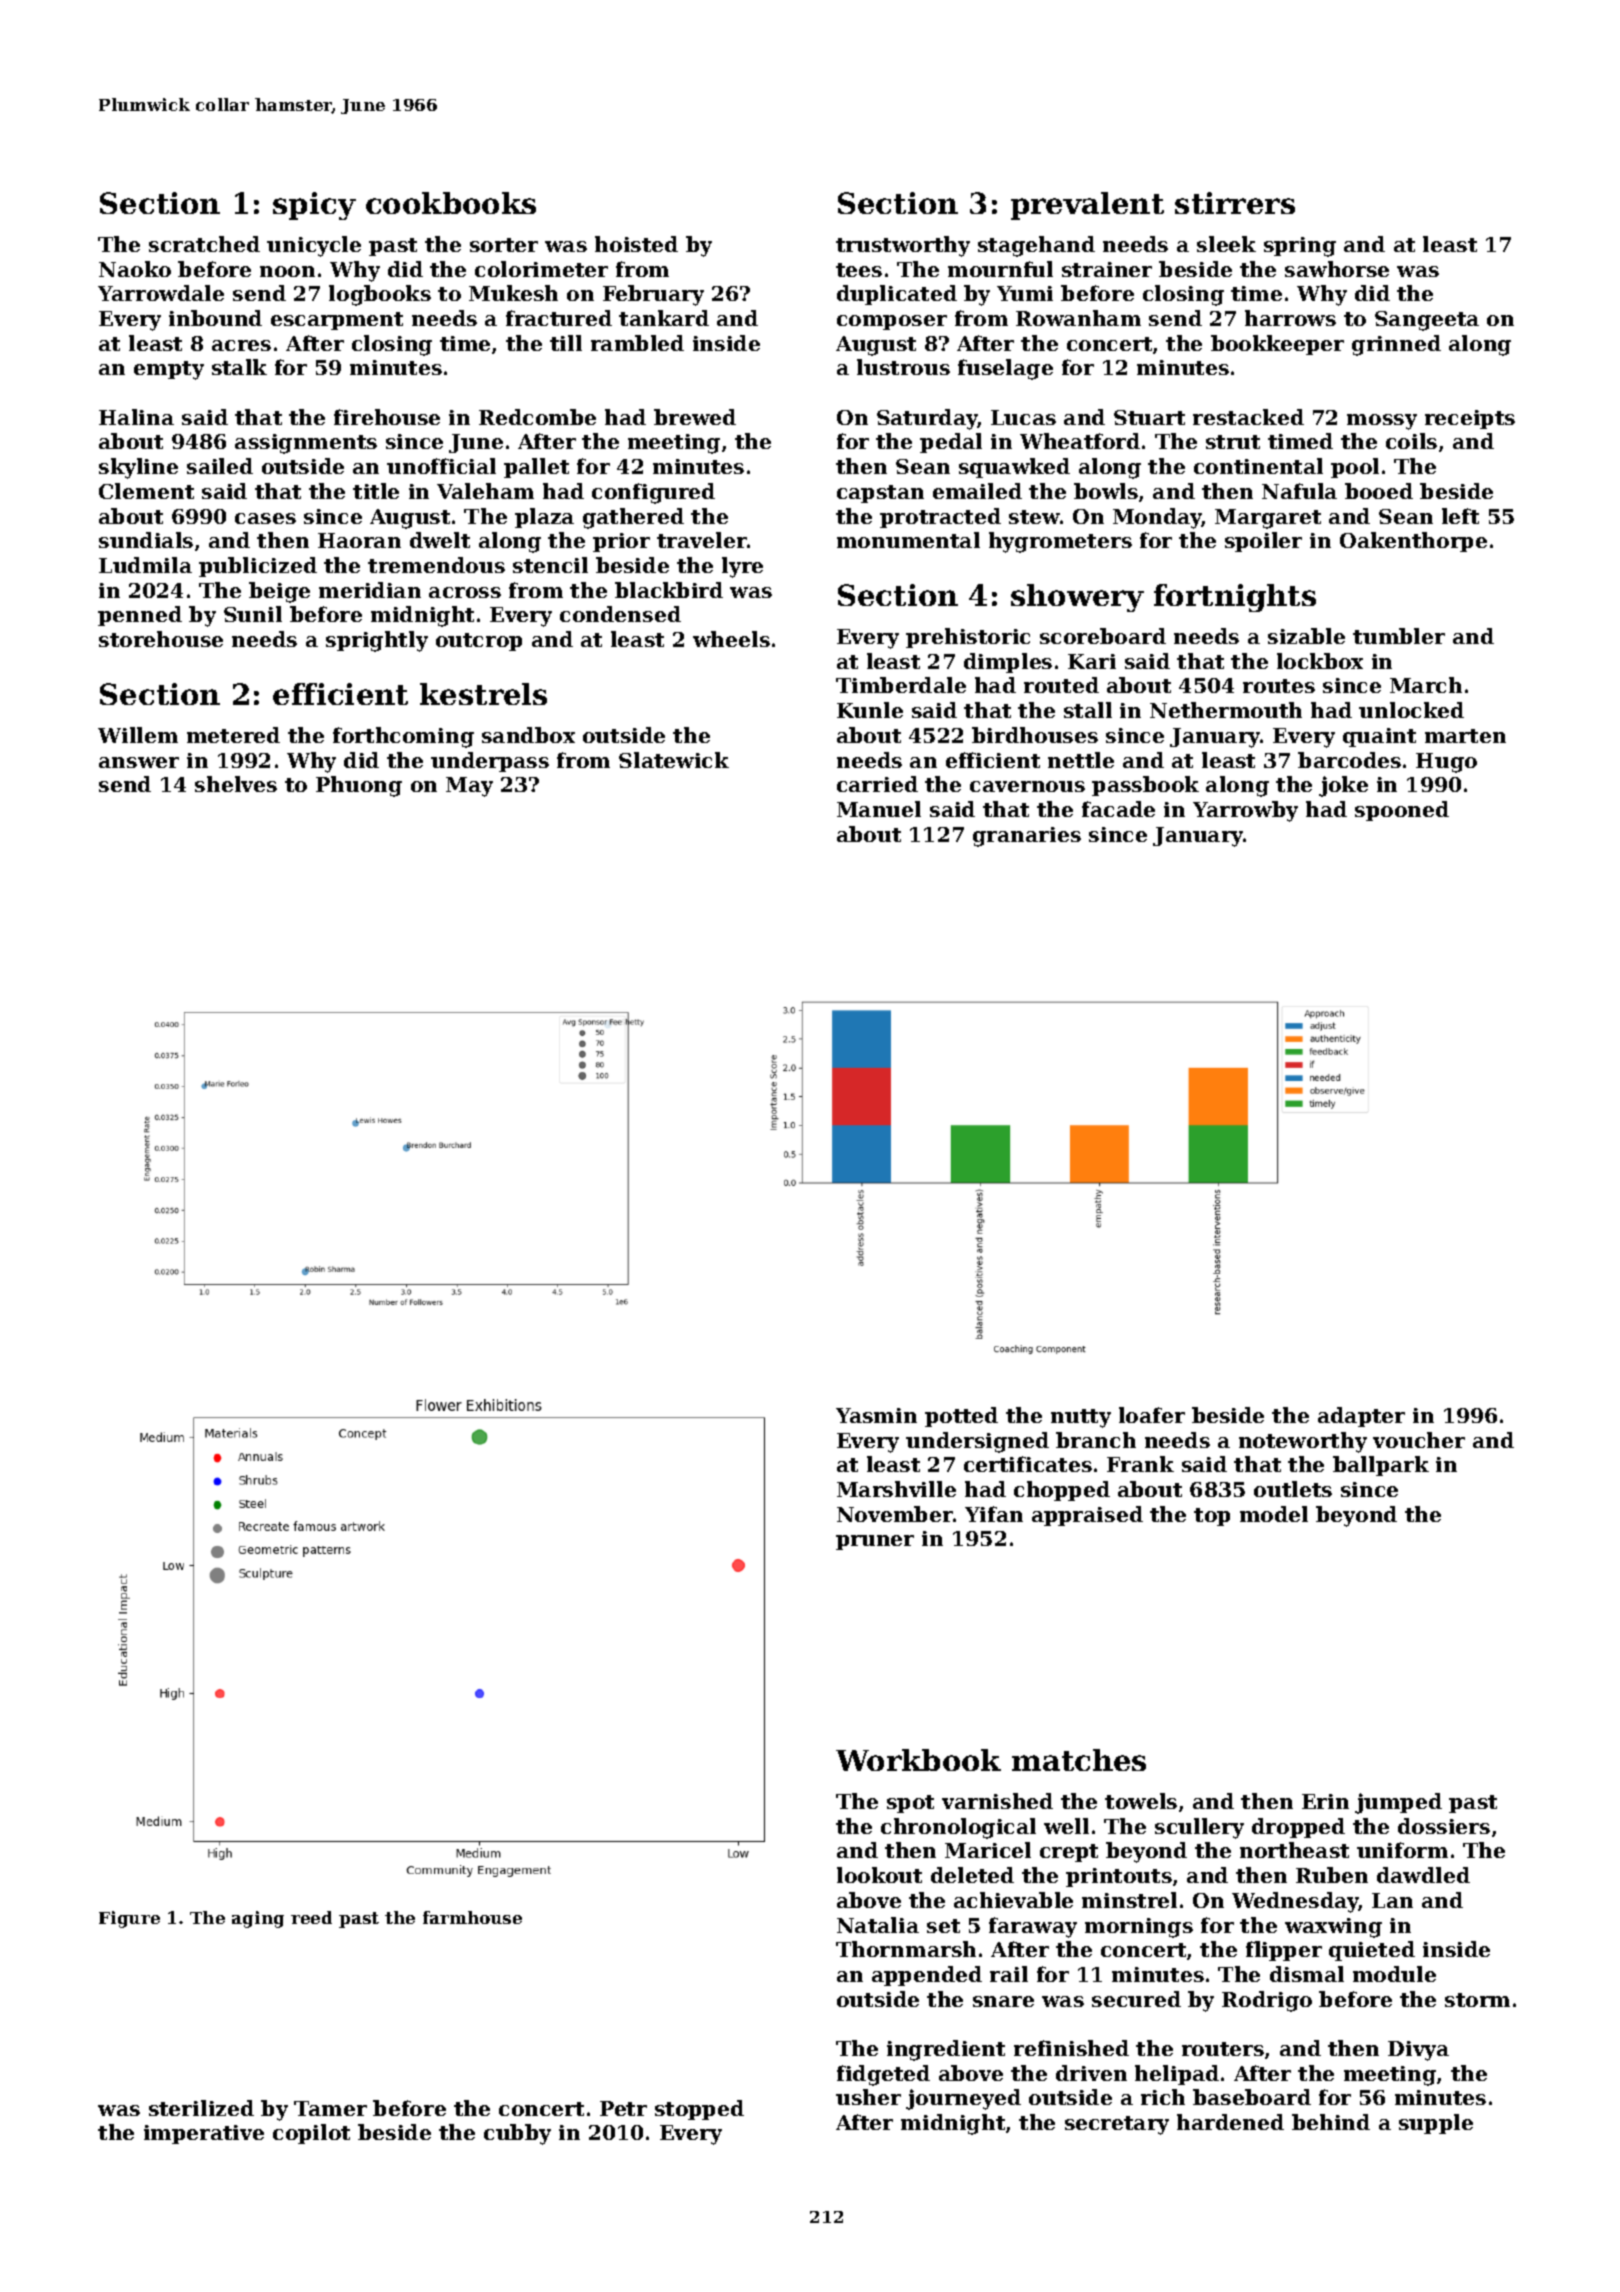 This screenshot has height=2292, width=1620. Describe the element at coordinates (236, 784) in the screenshot. I see `shelves` at that location.
